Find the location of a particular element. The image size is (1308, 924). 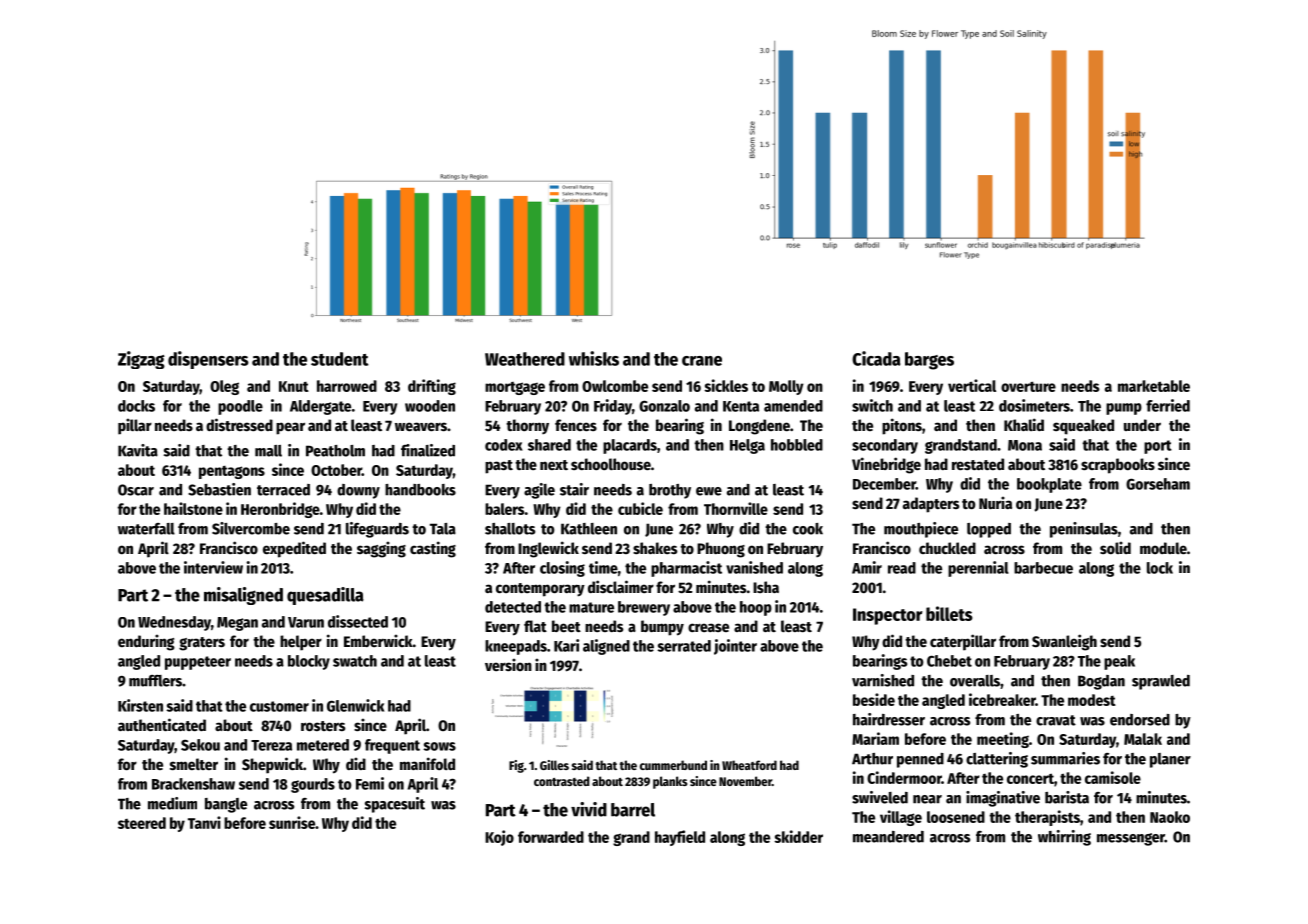

pharmacist is located at coordinates (686, 569).
